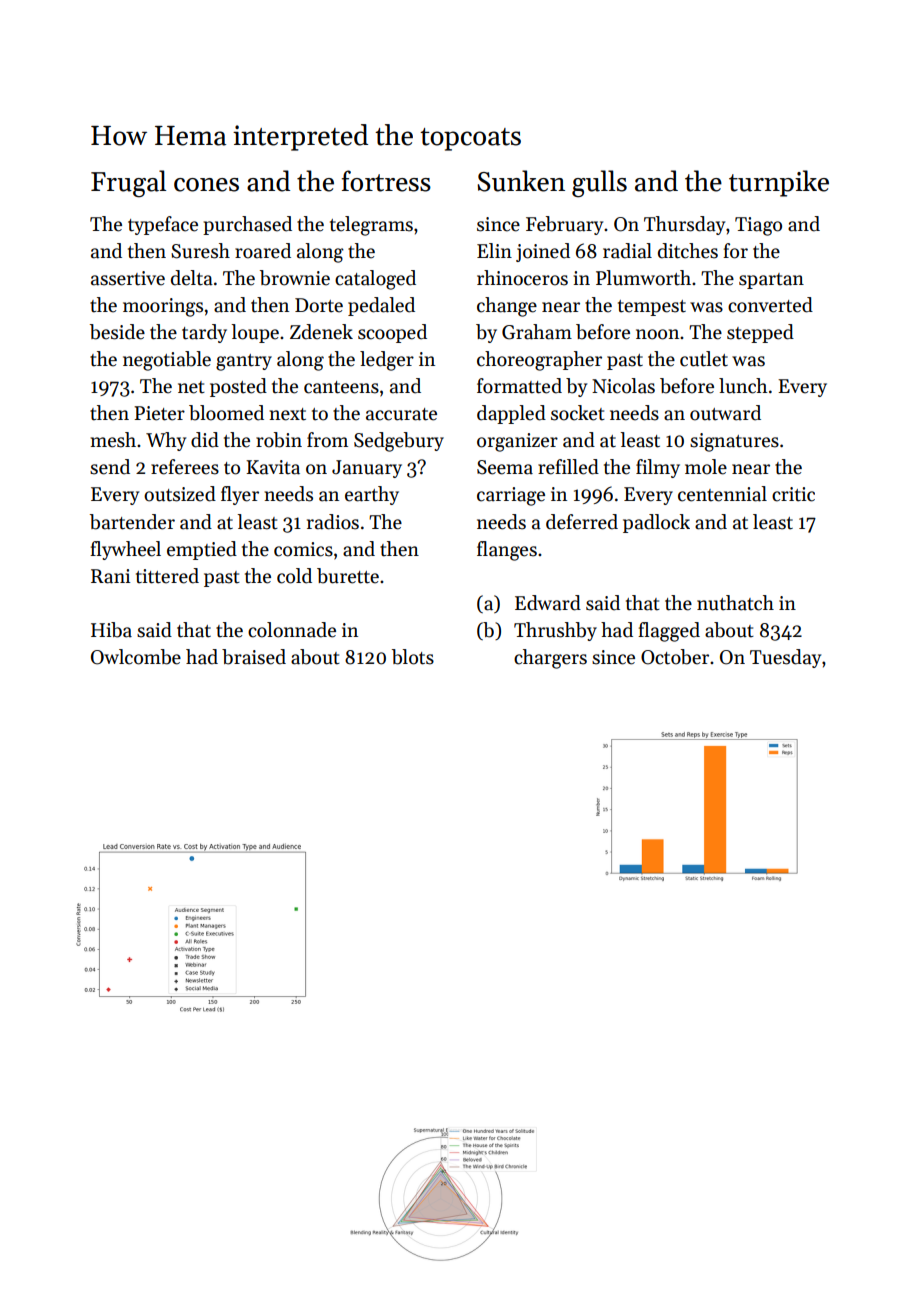 This screenshot has height=1314, width=924. I want to click on turnpike, so click(779, 183).
